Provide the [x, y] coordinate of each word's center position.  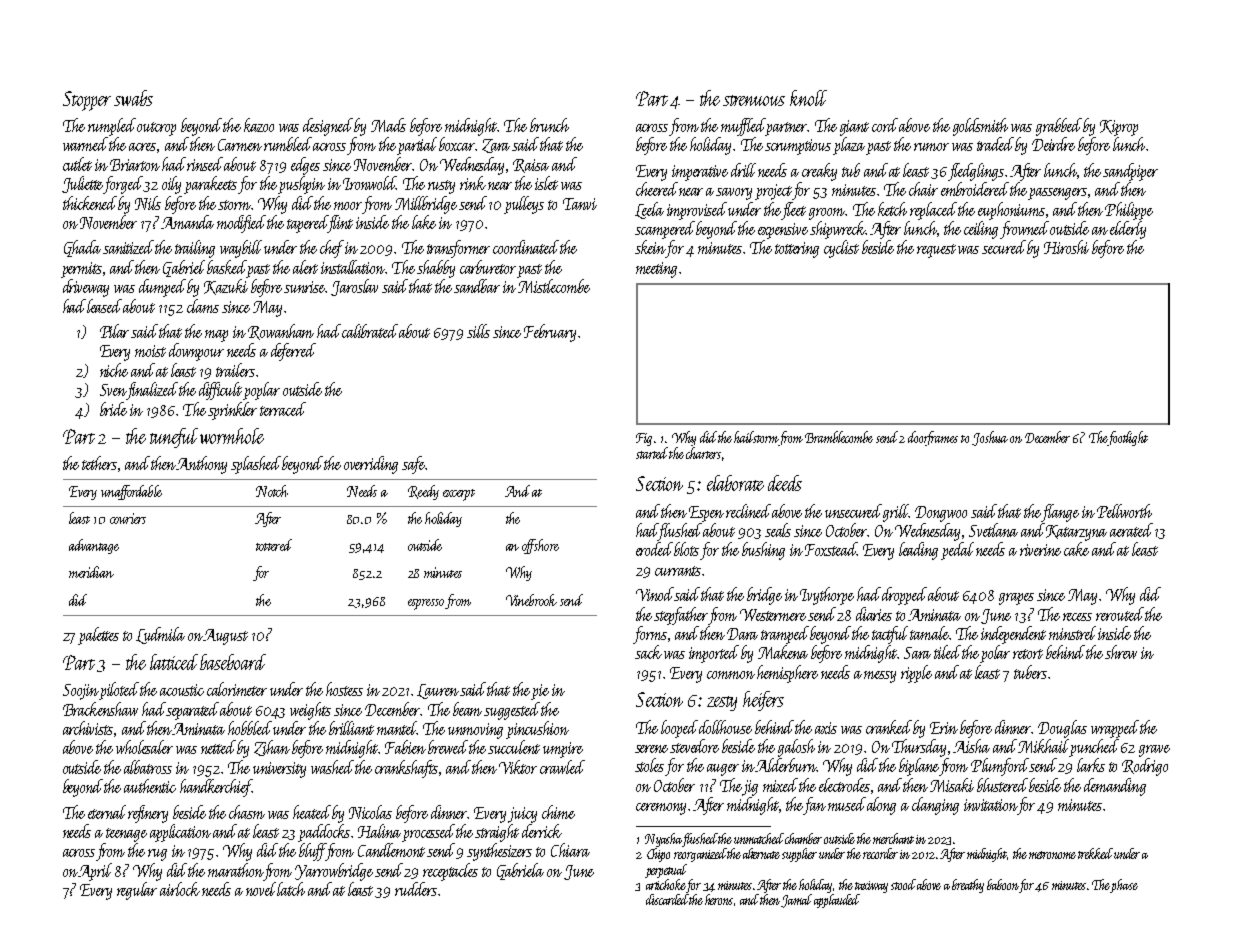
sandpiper [1130, 172]
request [936, 251]
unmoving [475, 731]
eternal [107, 812]
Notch [272, 491]
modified [241, 224]
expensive [783, 231]
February [550, 333]
